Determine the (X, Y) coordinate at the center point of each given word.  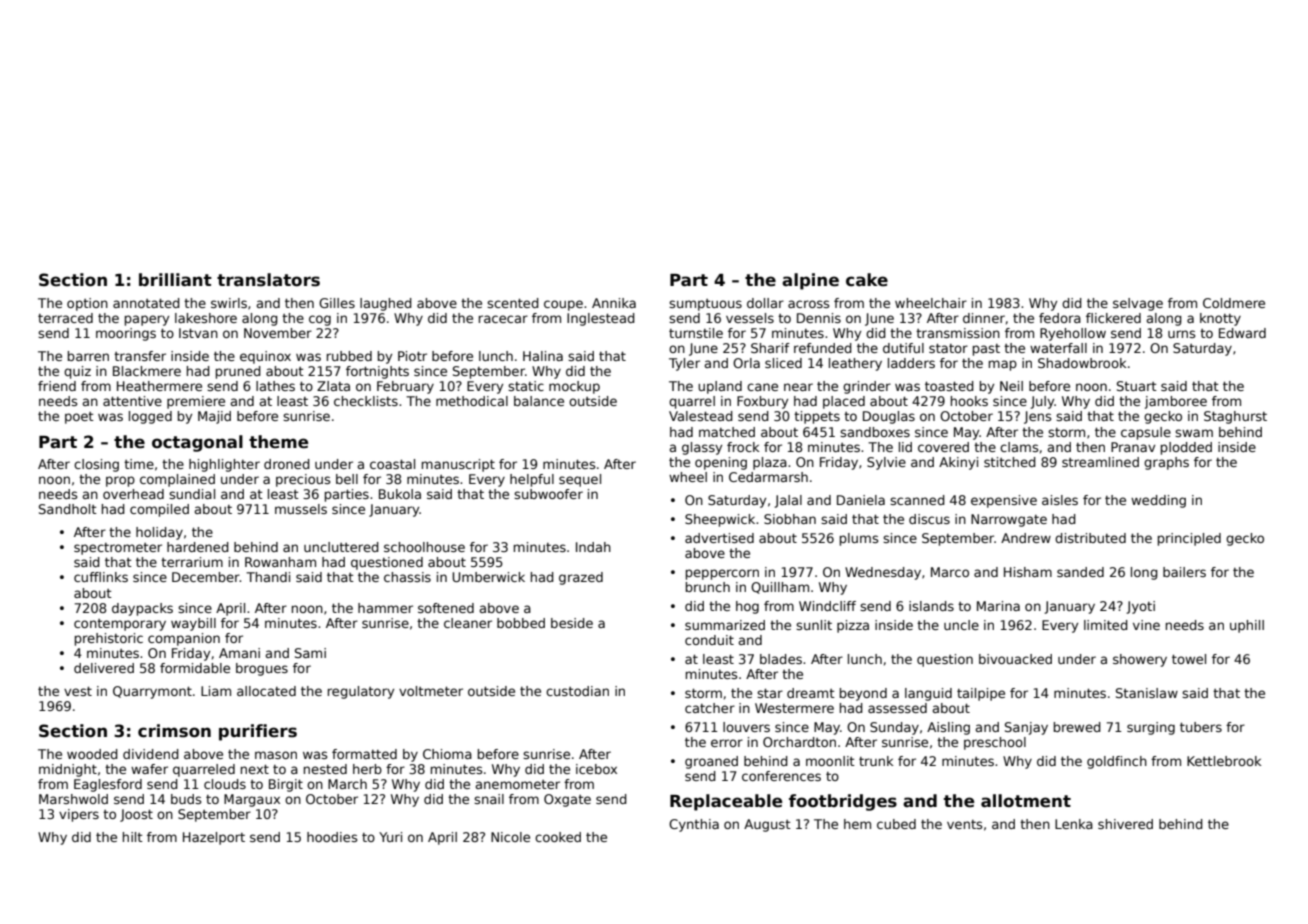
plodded (1186, 448)
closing (96, 465)
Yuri (390, 837)
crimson (174, 731)
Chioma (447, 754)
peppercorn (722, 574)
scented (513, 303)
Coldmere (1234, 303)
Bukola (400, 494)
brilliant (175, 280)
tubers (1201, 727)
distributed (1090, 538)
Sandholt (68, 509)
